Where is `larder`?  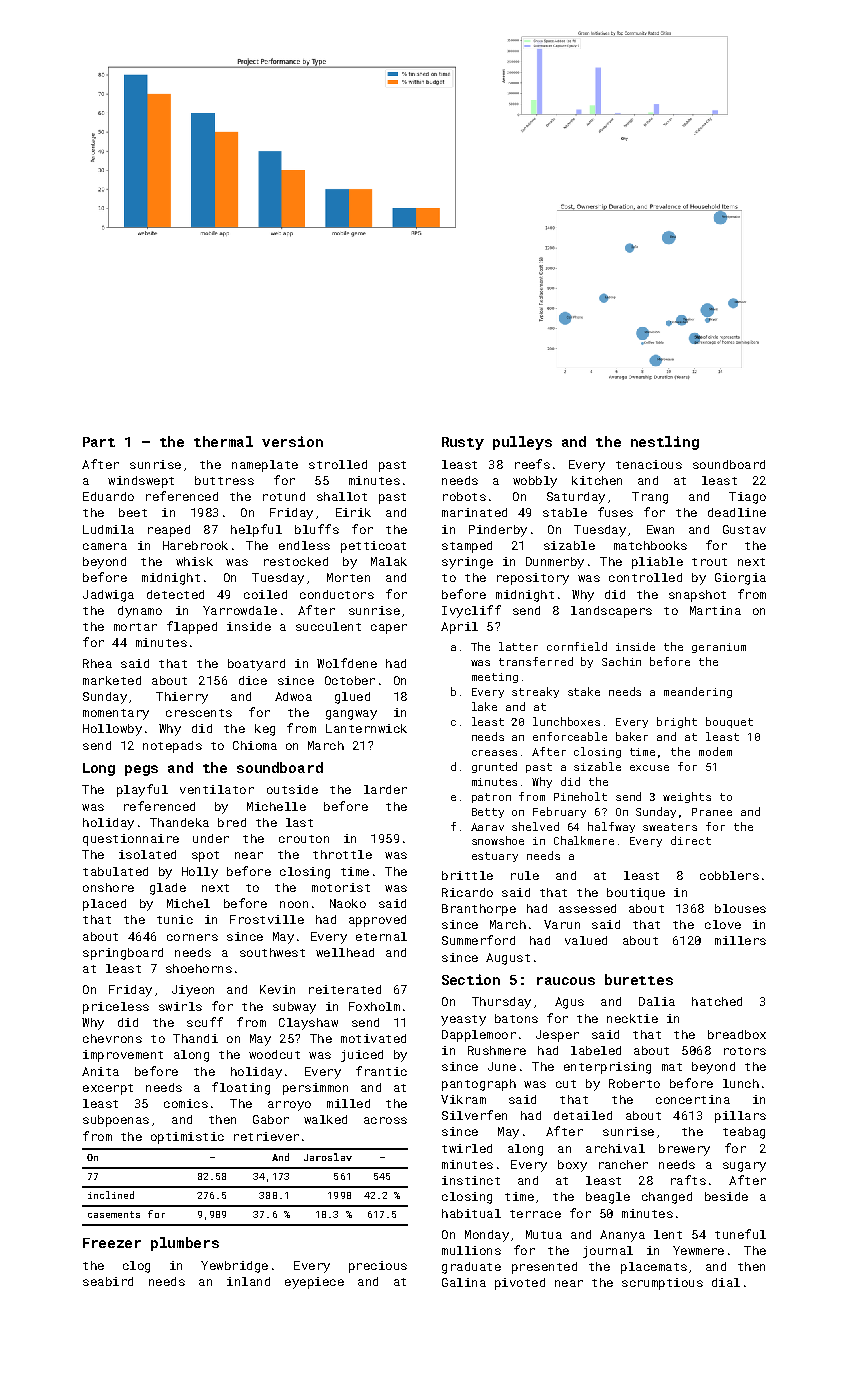
larder is located at coordinates (385, 789).
